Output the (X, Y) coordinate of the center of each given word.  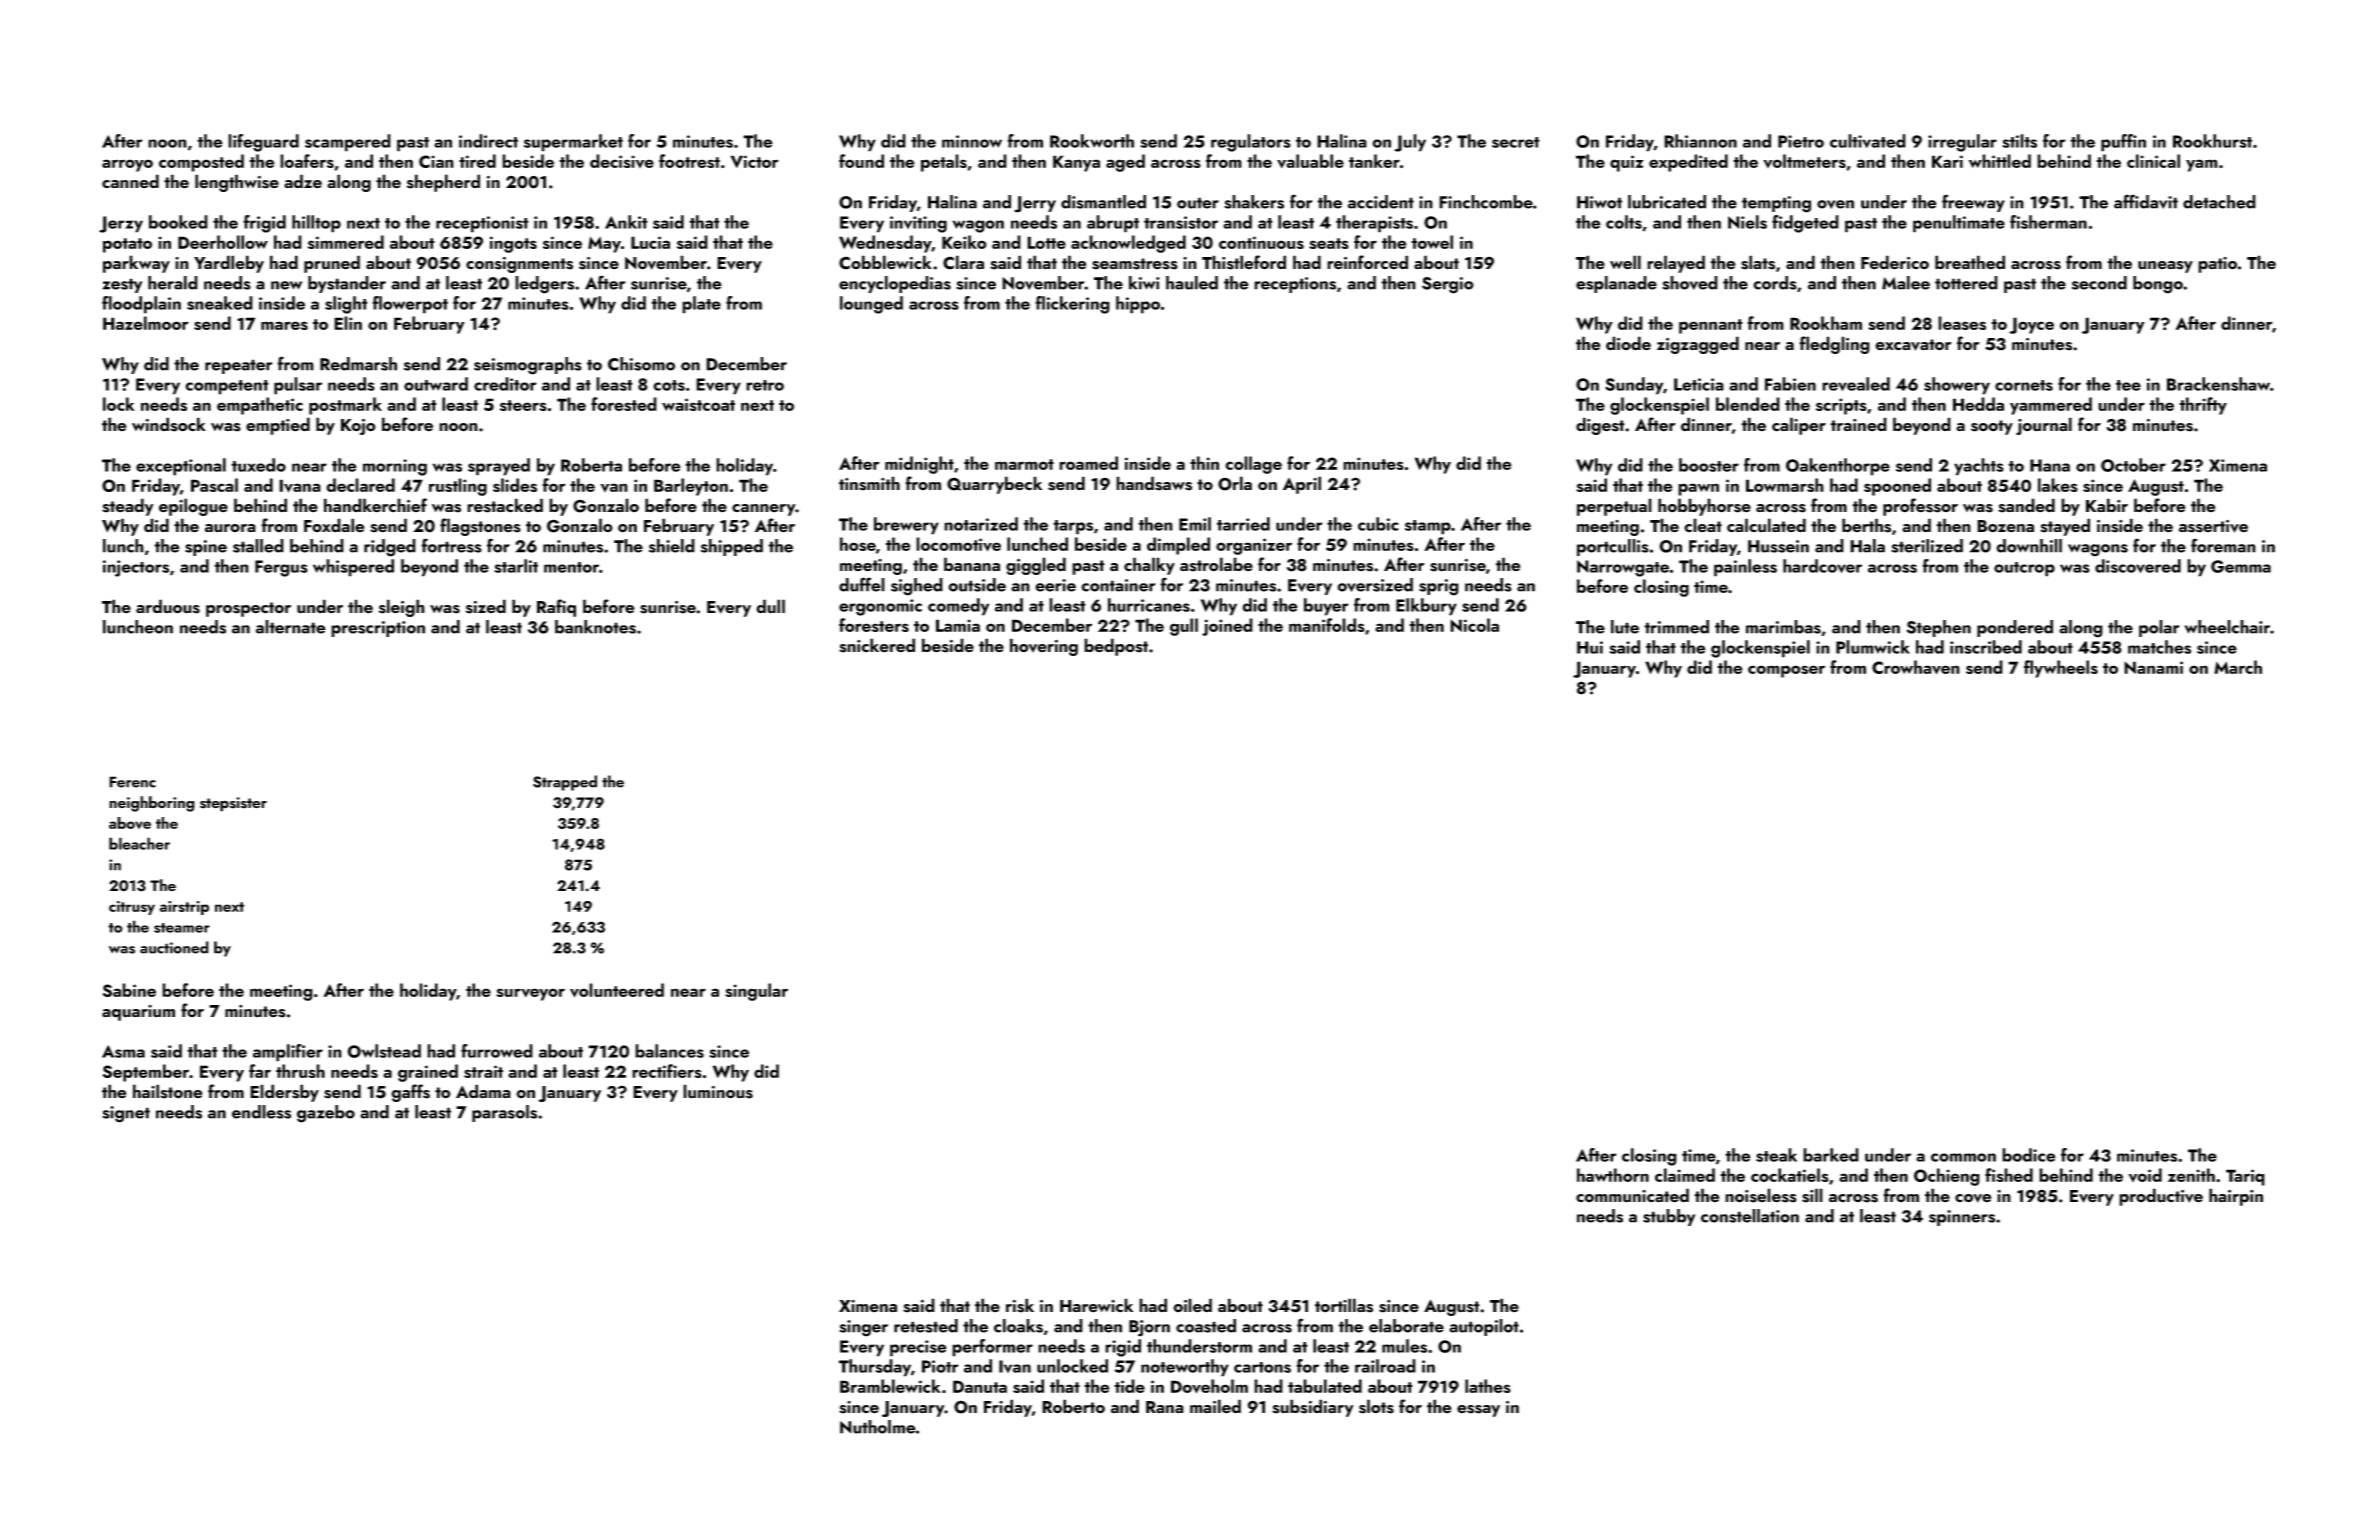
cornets (2024, 385)
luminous (718, 1091)
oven (1835, 204)
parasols (504, 1113)
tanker (1374, 161)
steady (128, 507)
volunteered (617, 990)
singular (756, 992)
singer (863, 1328)
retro (765, 385)
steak (1776, 1155)
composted (201, 163)
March (2238, 667)
